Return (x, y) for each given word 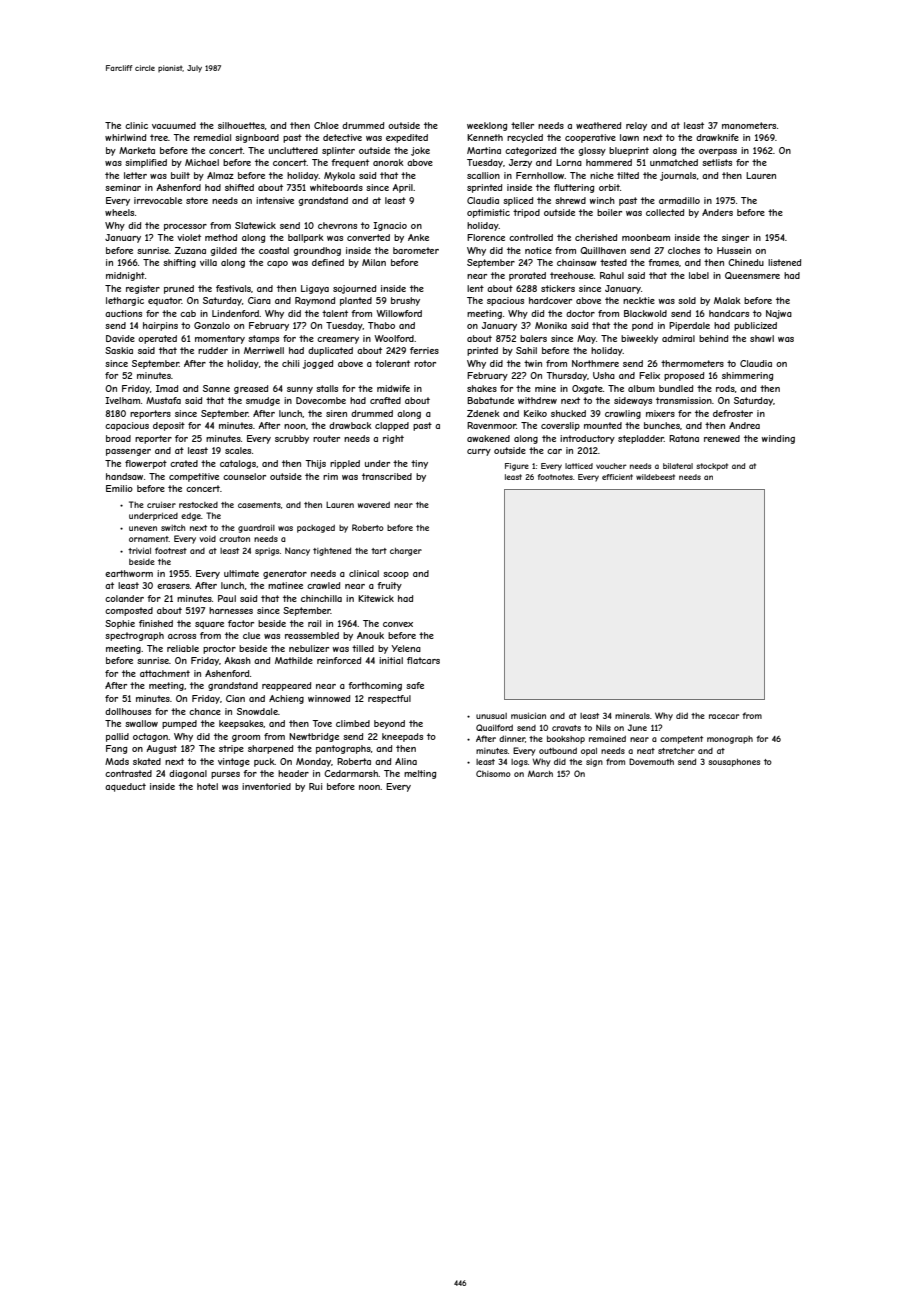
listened (784, 262)
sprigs (267, 552)
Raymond (315, 301)
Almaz (220, 175)
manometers (749, 125)
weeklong (487, 126)
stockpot (712, 467)
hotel (207, 786)
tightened (332, 551)
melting (420, 774)
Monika (551, 325)
